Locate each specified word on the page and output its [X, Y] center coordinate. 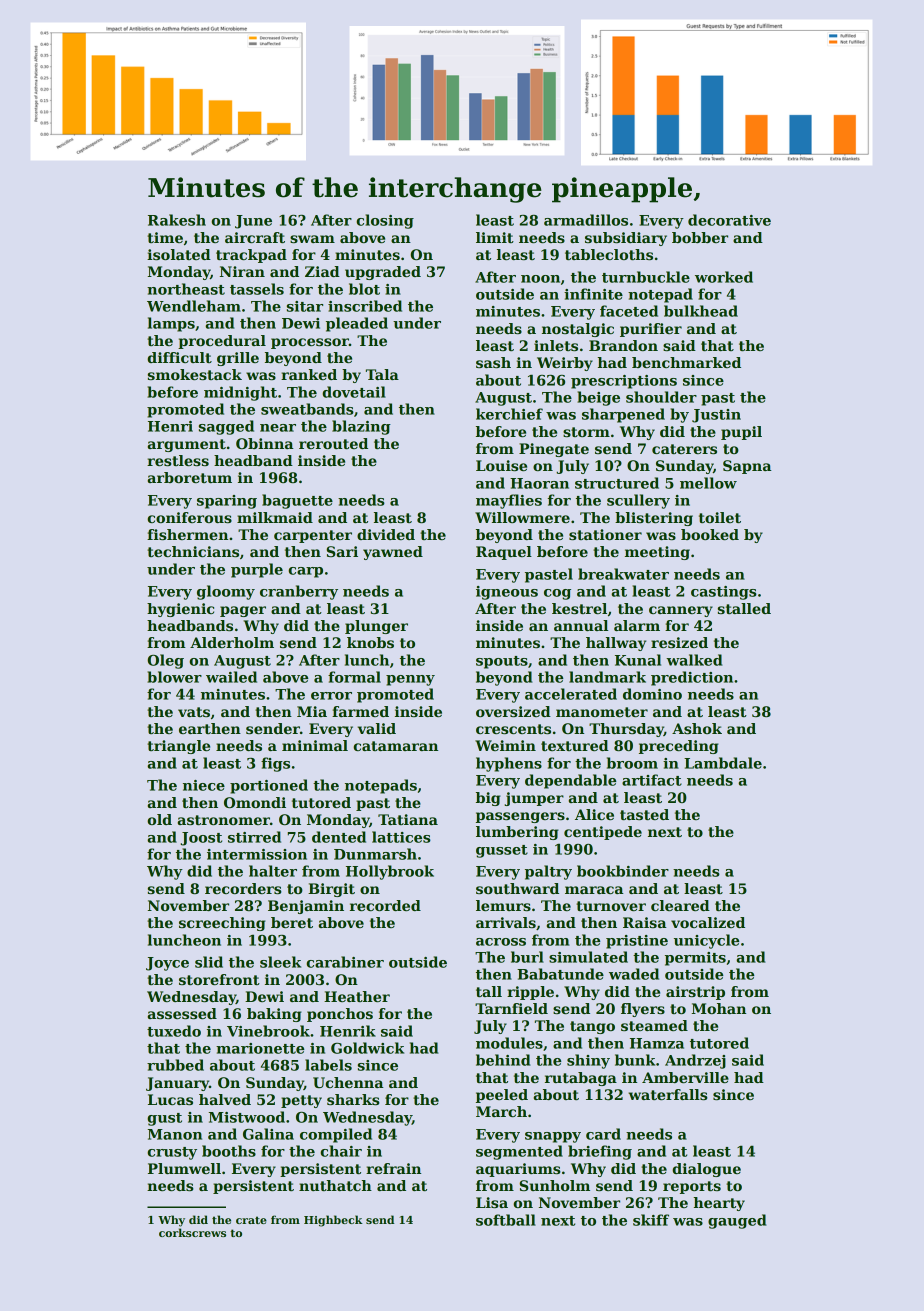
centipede [603, 833]
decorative [729, 220]
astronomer [224, 820]
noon [540, 279]
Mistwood [247, 1117]
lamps [171, 324]
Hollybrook [390, 872]
